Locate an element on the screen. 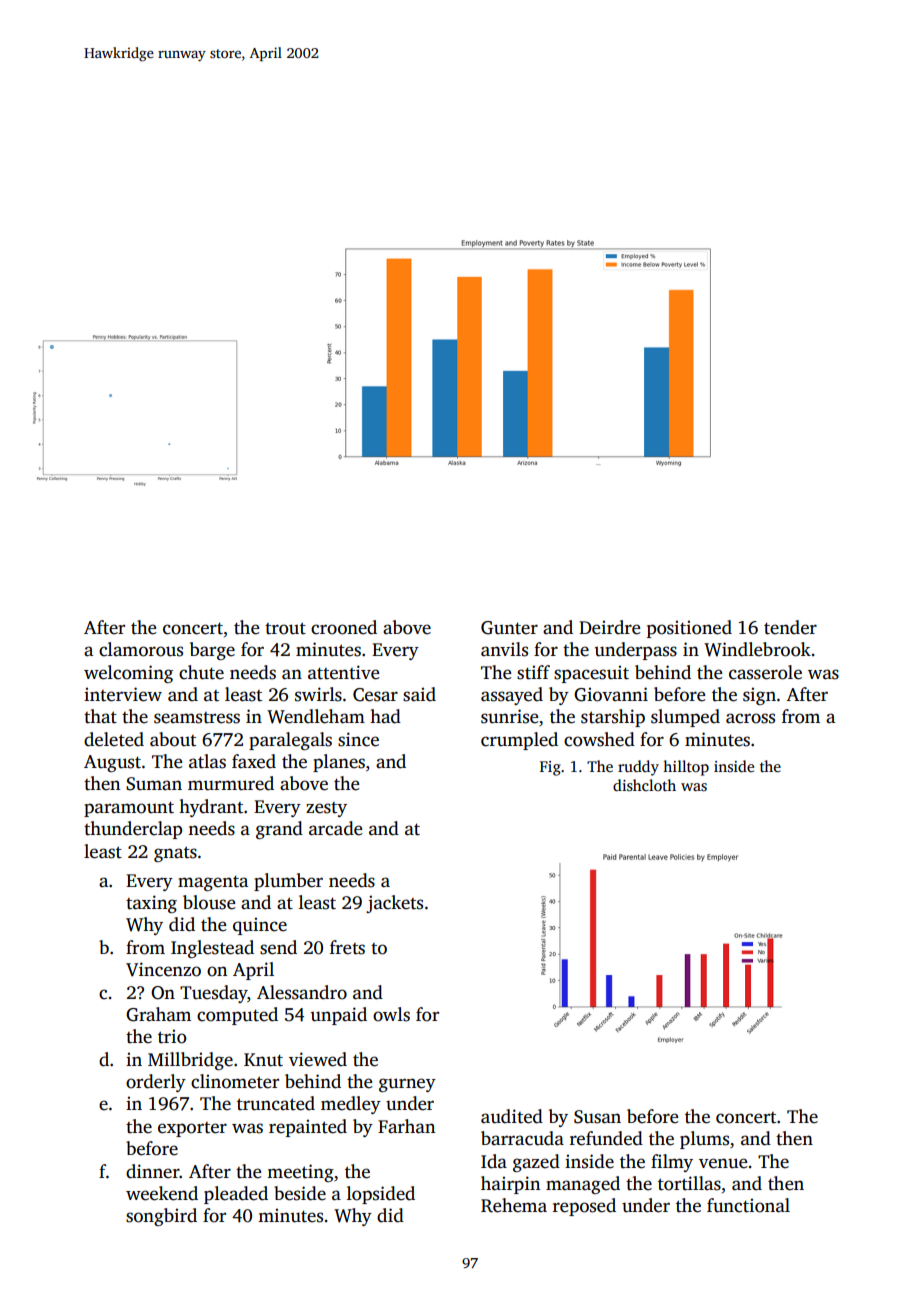  trout is located at coordinates (285, 628).
